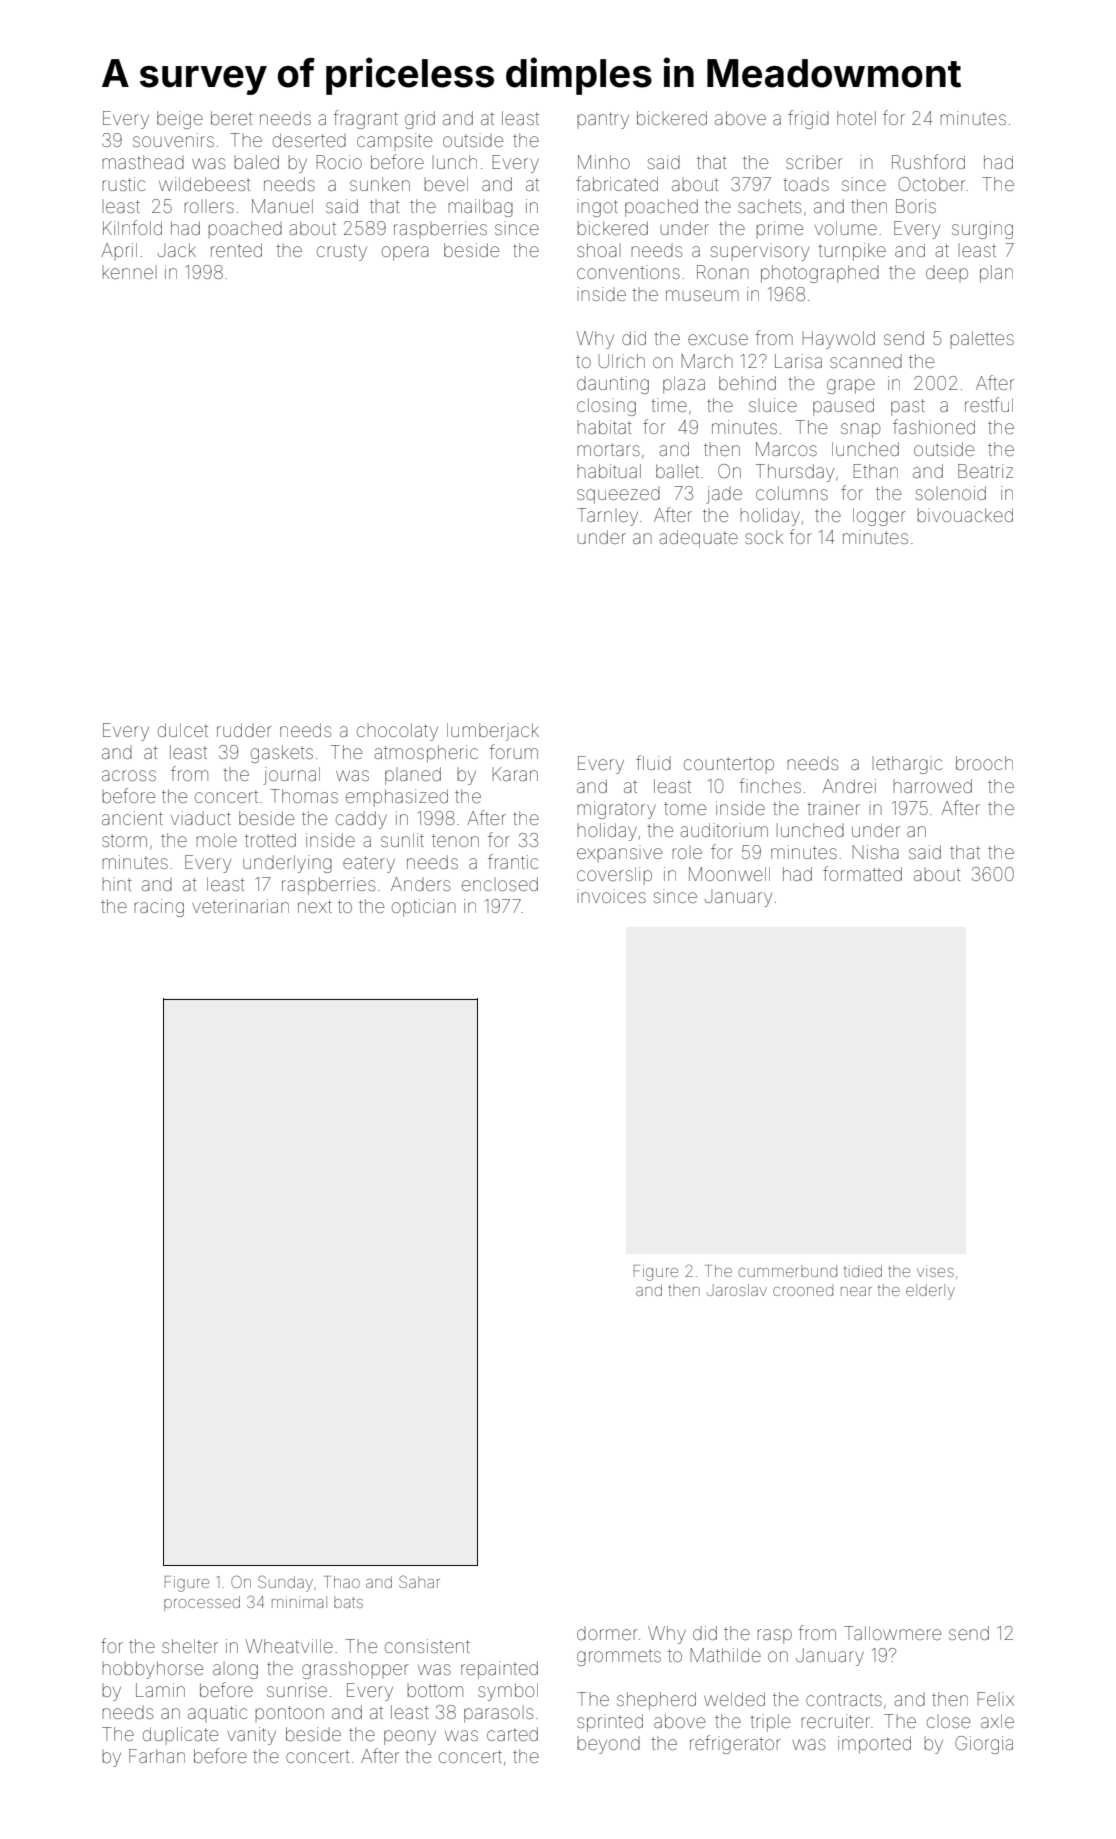 This screenshot has height=1839, width=1116. I want to click on peony, so click(410, 1737).
